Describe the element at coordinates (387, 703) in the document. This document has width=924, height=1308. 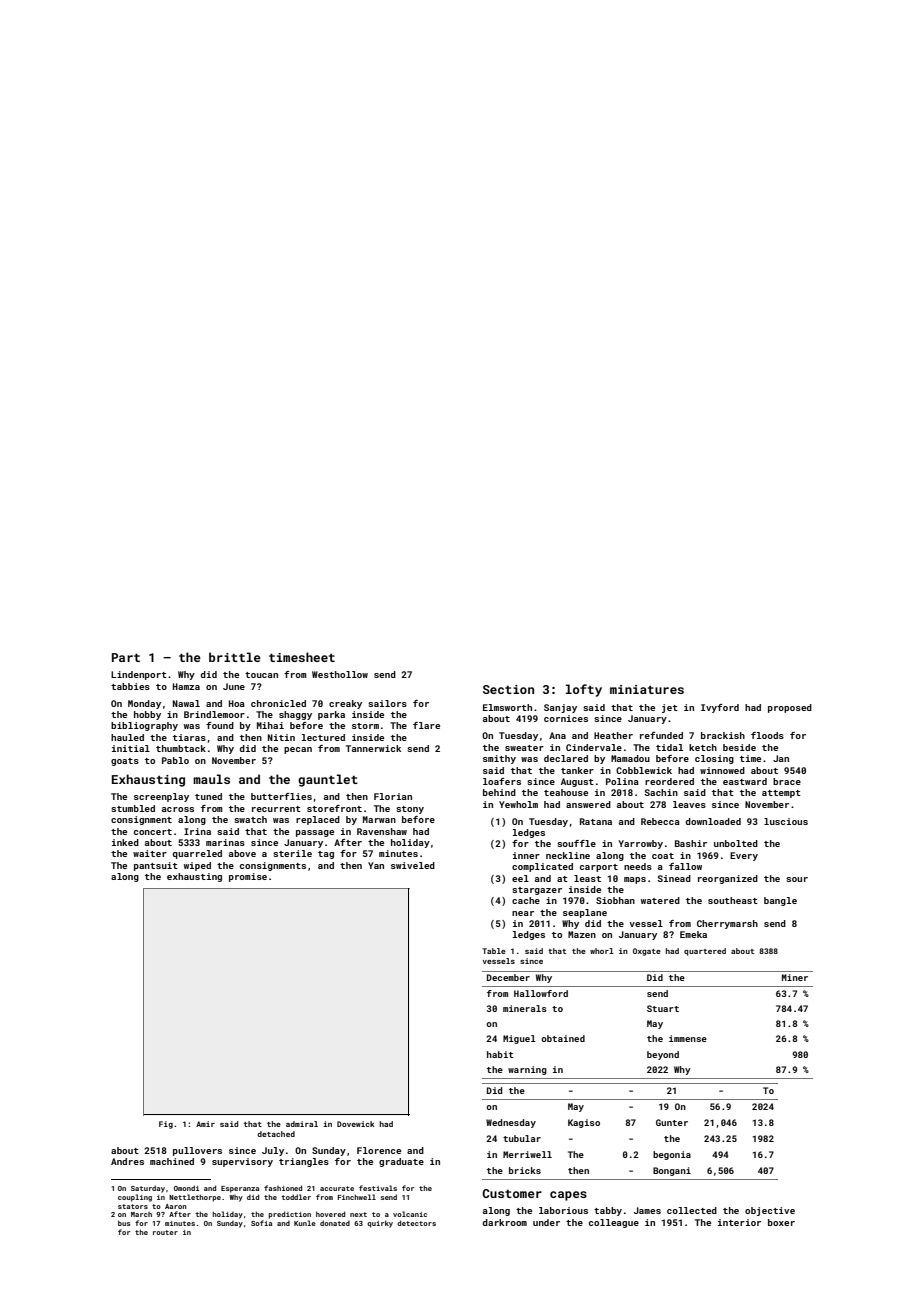
I see `sailors` at that location.
